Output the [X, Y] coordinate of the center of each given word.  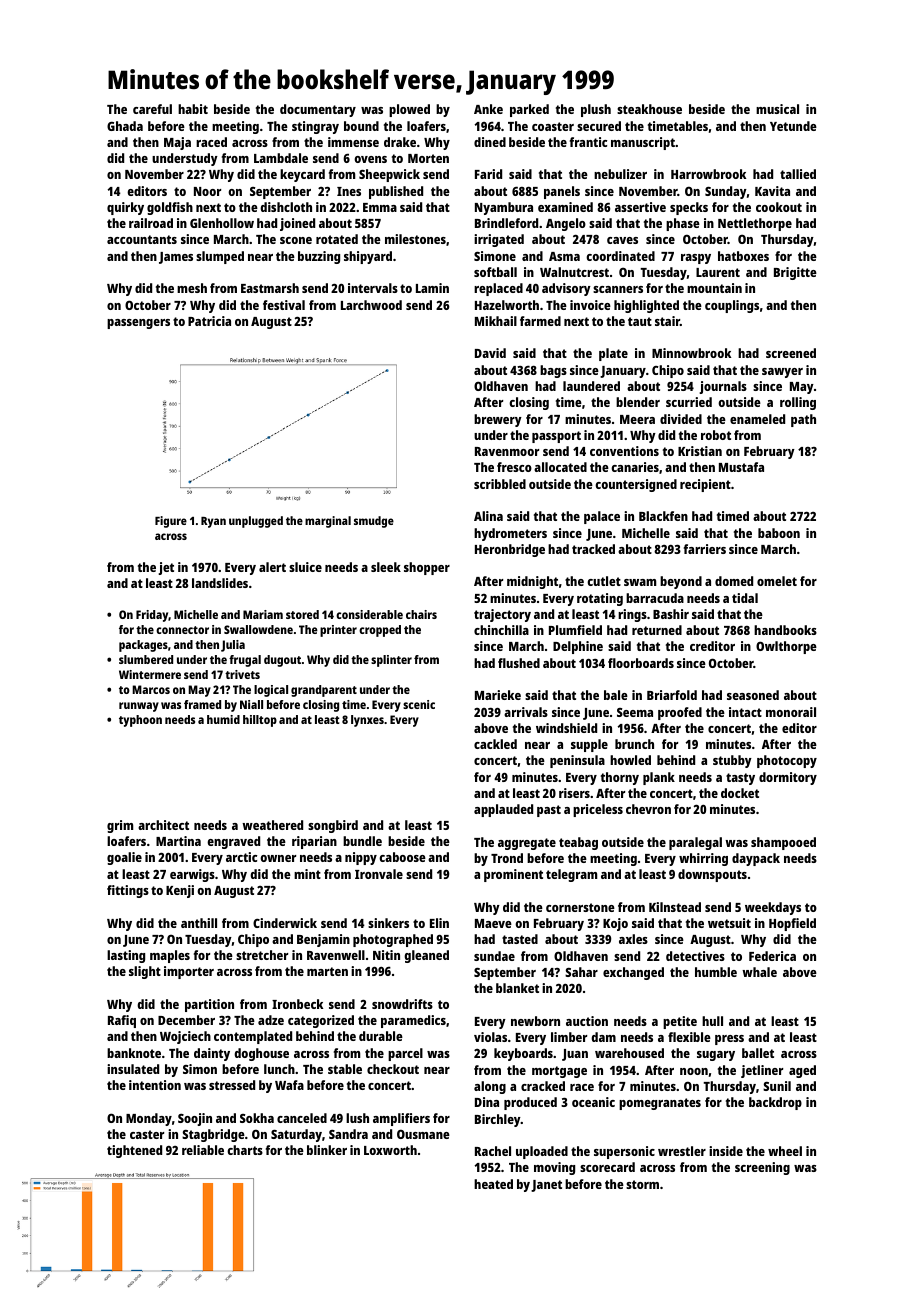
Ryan [213, 522]
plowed [409, 110]
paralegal [695, 843]
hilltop [260, 721]
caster [147, 1134]
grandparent [324, 691]
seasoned [753, 695]
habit [193, 109]
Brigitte [795, 273]
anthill [199, 923]
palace [602, 517]
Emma [380, 207]
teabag [578, 843]
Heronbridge [510, 550]
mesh [192, 288]
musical [777, 109]
